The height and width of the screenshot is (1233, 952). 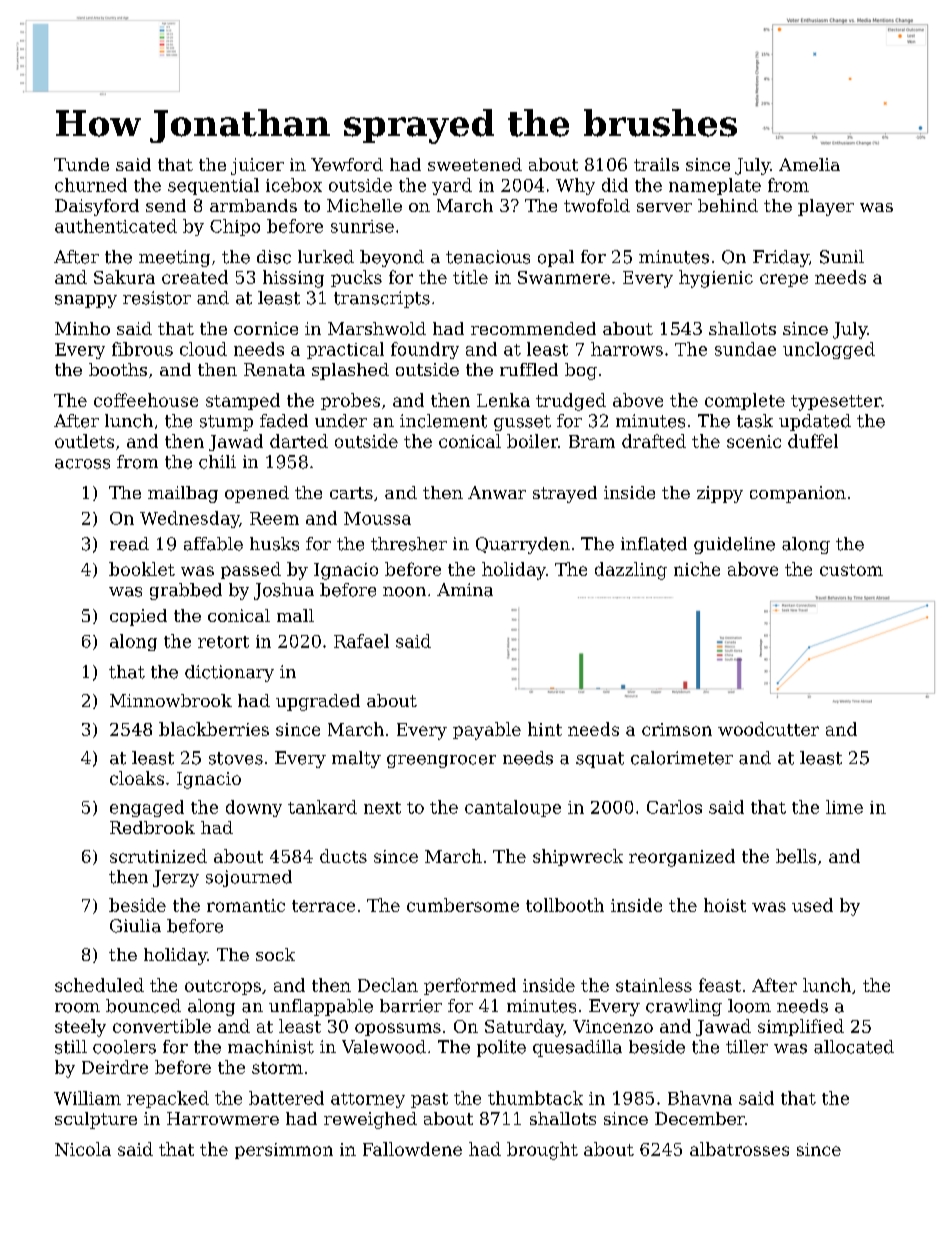 I want to click on read, so click(x=129, y=544).
